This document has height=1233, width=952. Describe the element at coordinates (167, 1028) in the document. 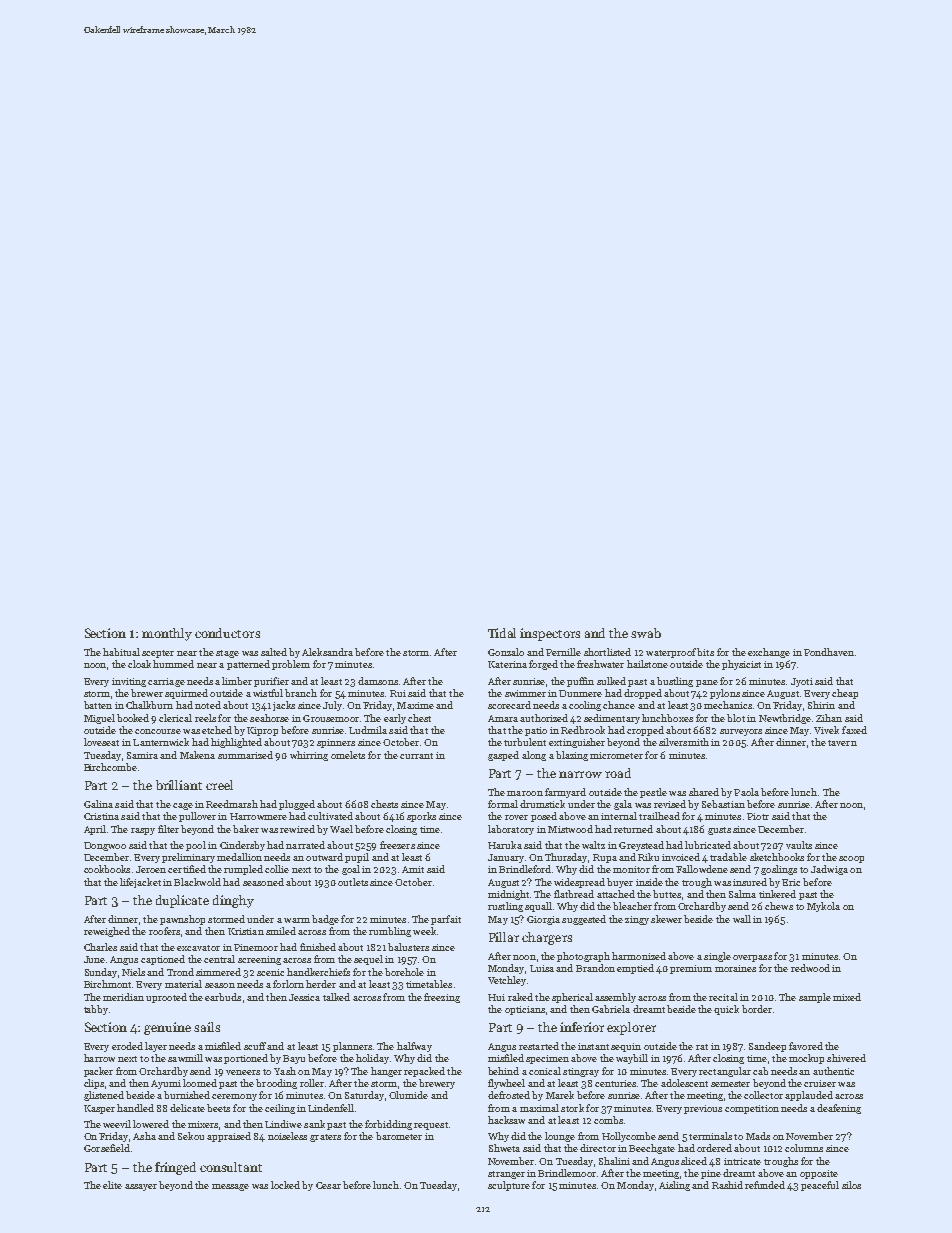

I see `genuine` at that location.
